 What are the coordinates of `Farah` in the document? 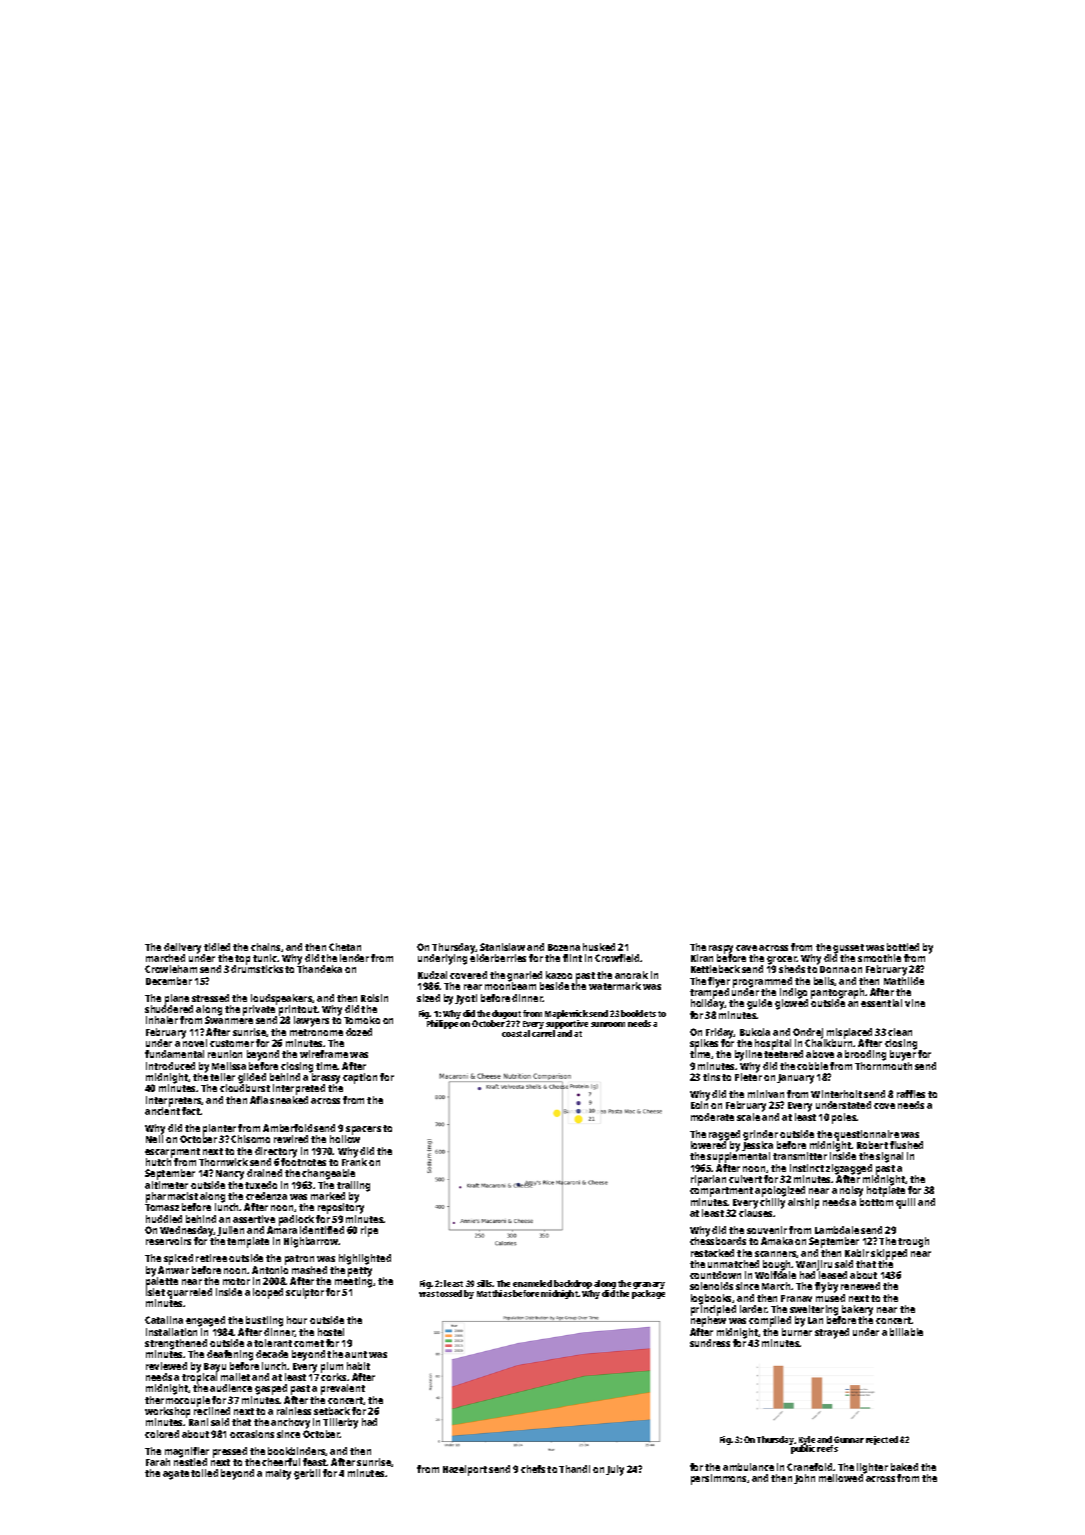 It's located at (158, 1462).
